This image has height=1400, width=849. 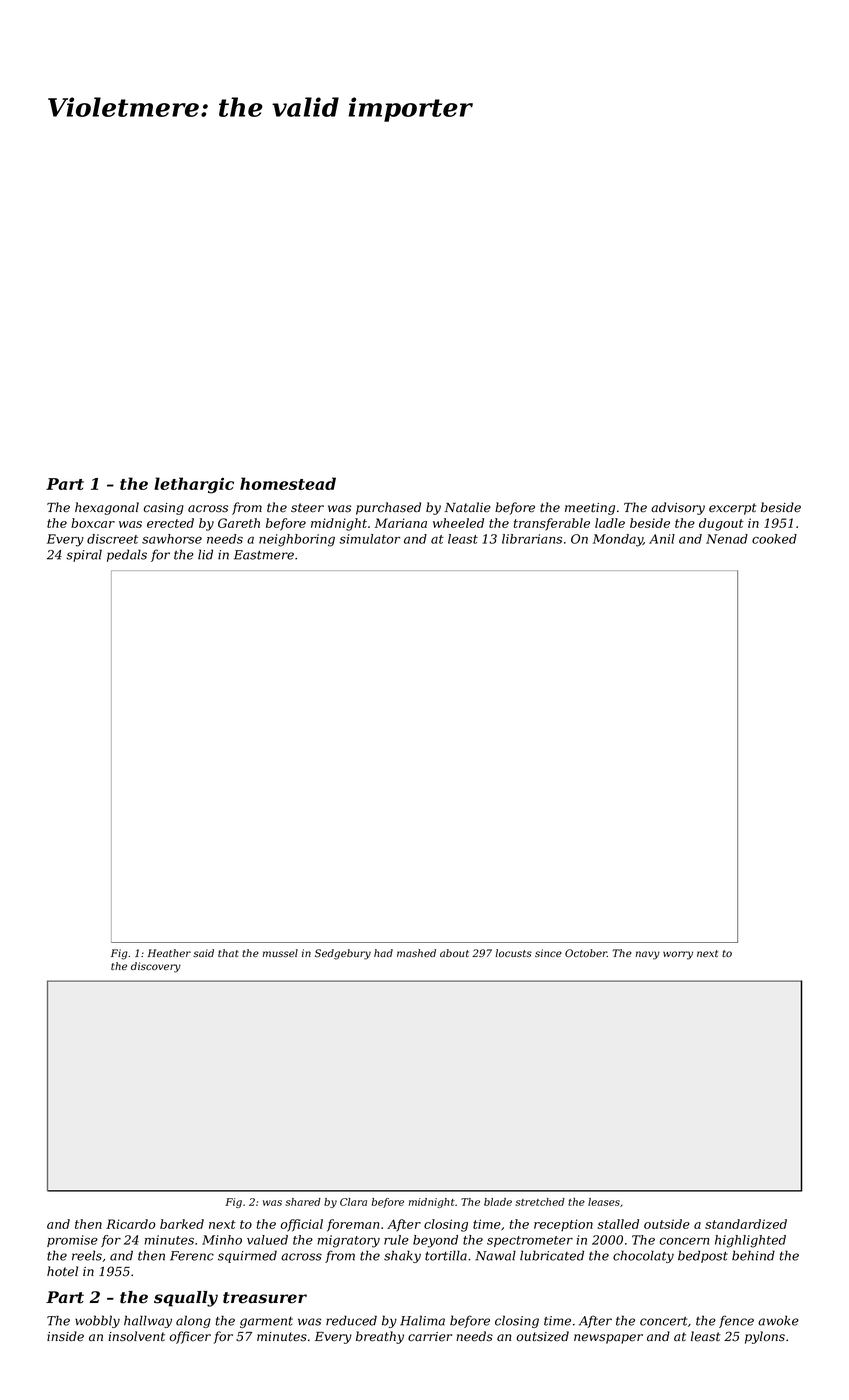 What do you see at coordinates (136, 1336) in the image?
I see `insolvent` at bounding box center [136, 1336].
